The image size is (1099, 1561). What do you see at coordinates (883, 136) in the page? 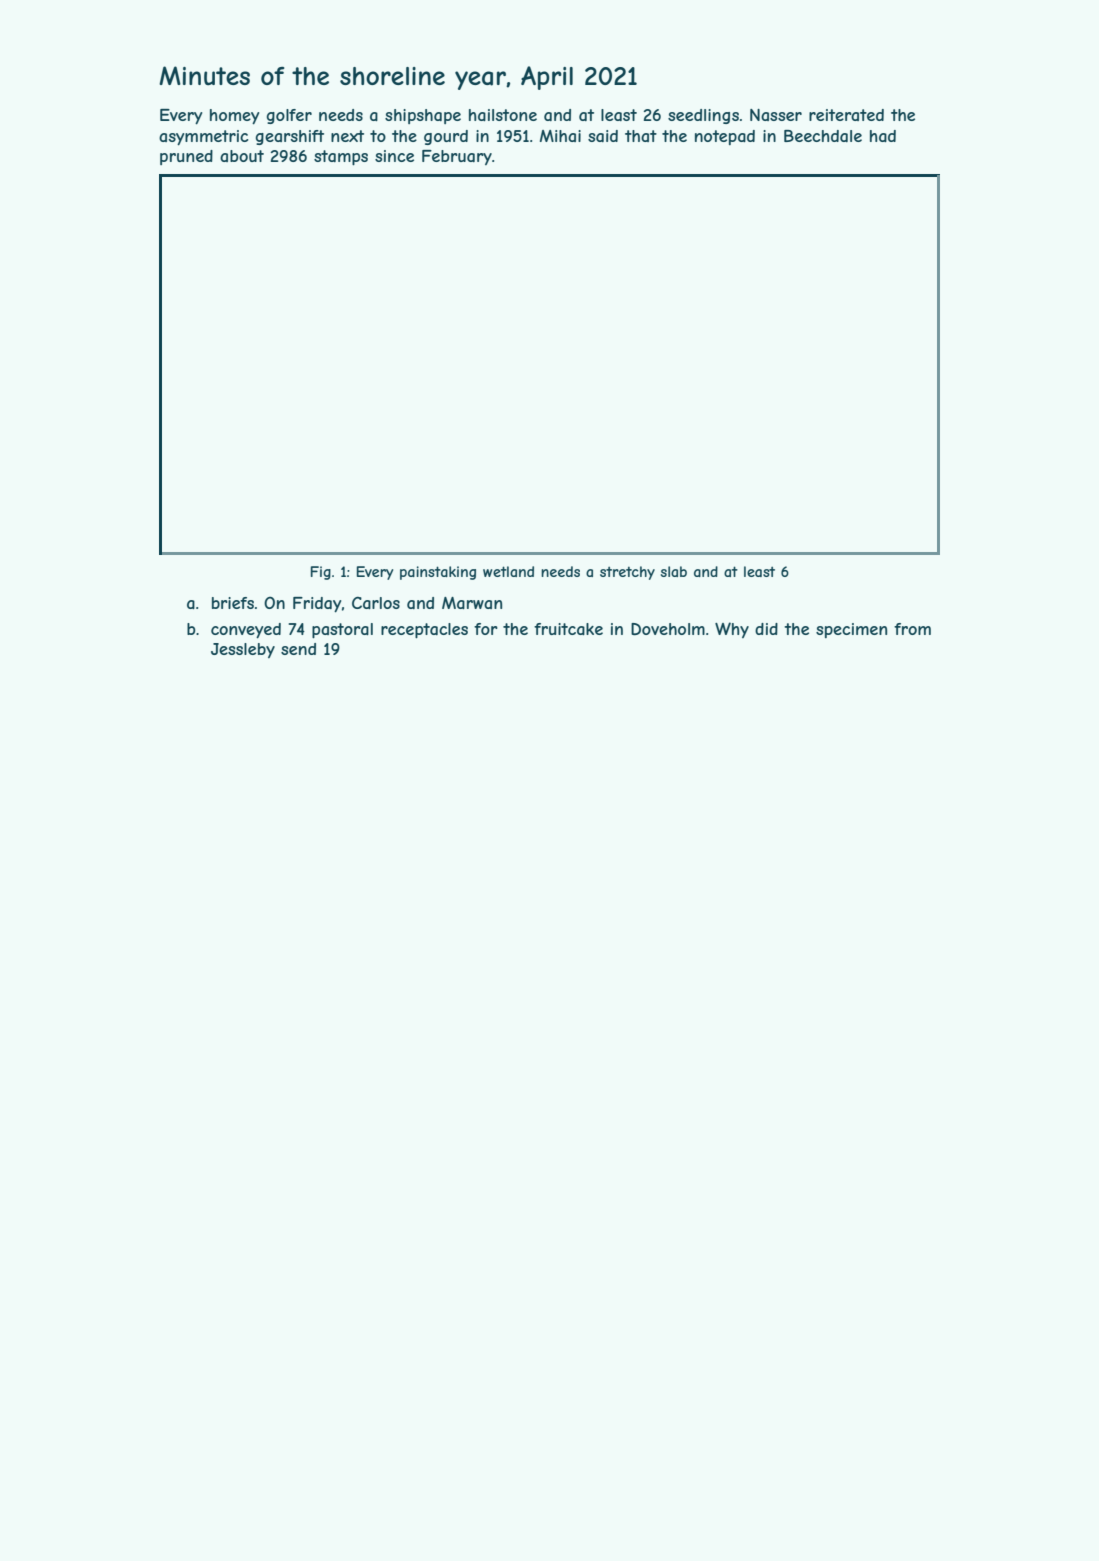
I see `had` at bounding box center [883, 136].
